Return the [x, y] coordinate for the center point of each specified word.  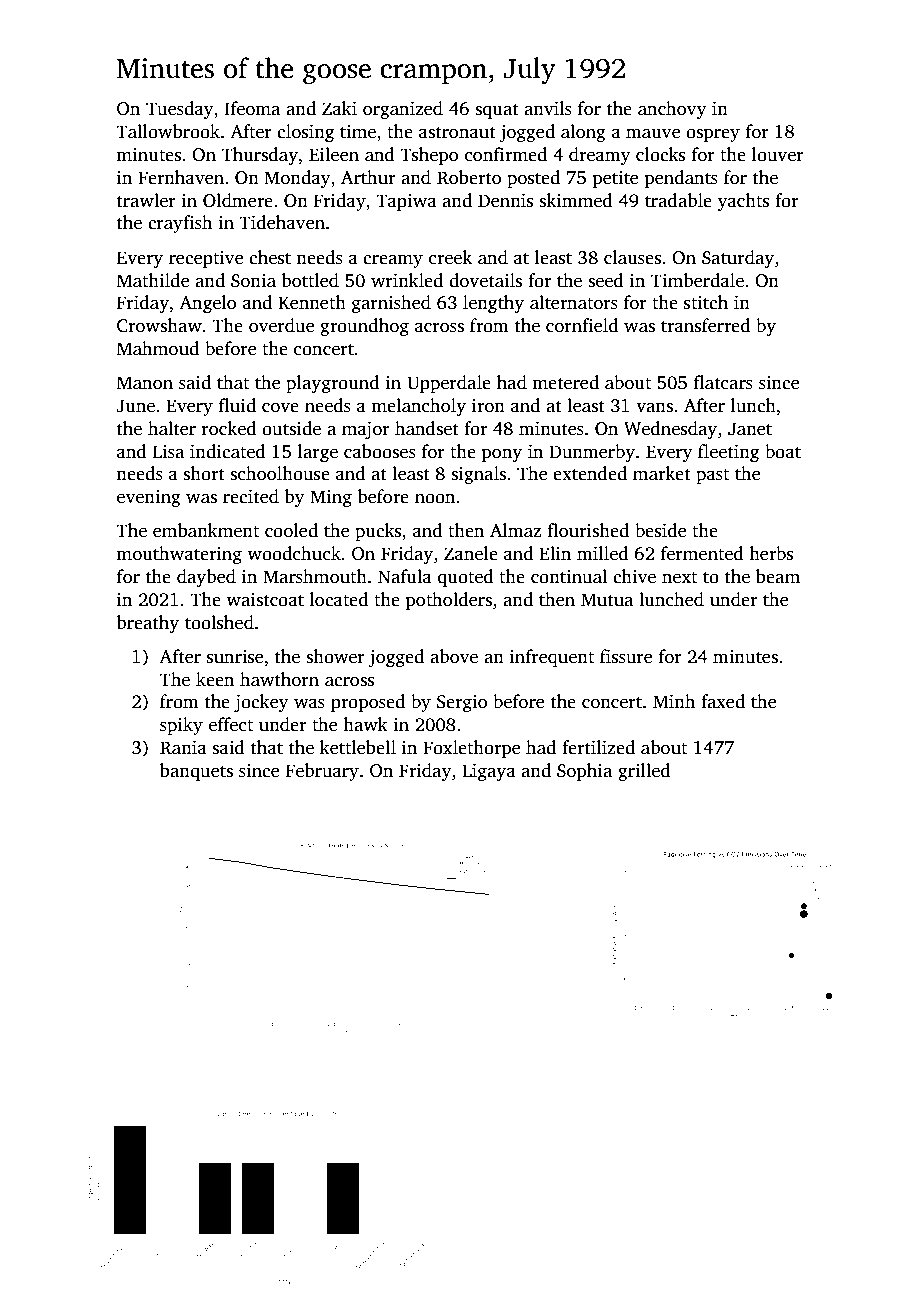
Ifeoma [252, 108]
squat [497, 111]
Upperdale [449, 384]
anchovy [672, 110]
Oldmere [238, 200]
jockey [261, 703]
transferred [706, 325]
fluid [237, 405]
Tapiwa [406, 202]
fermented [702, 553]
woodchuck [294, 553]
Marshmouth [315, 576]
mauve [653, 133]
